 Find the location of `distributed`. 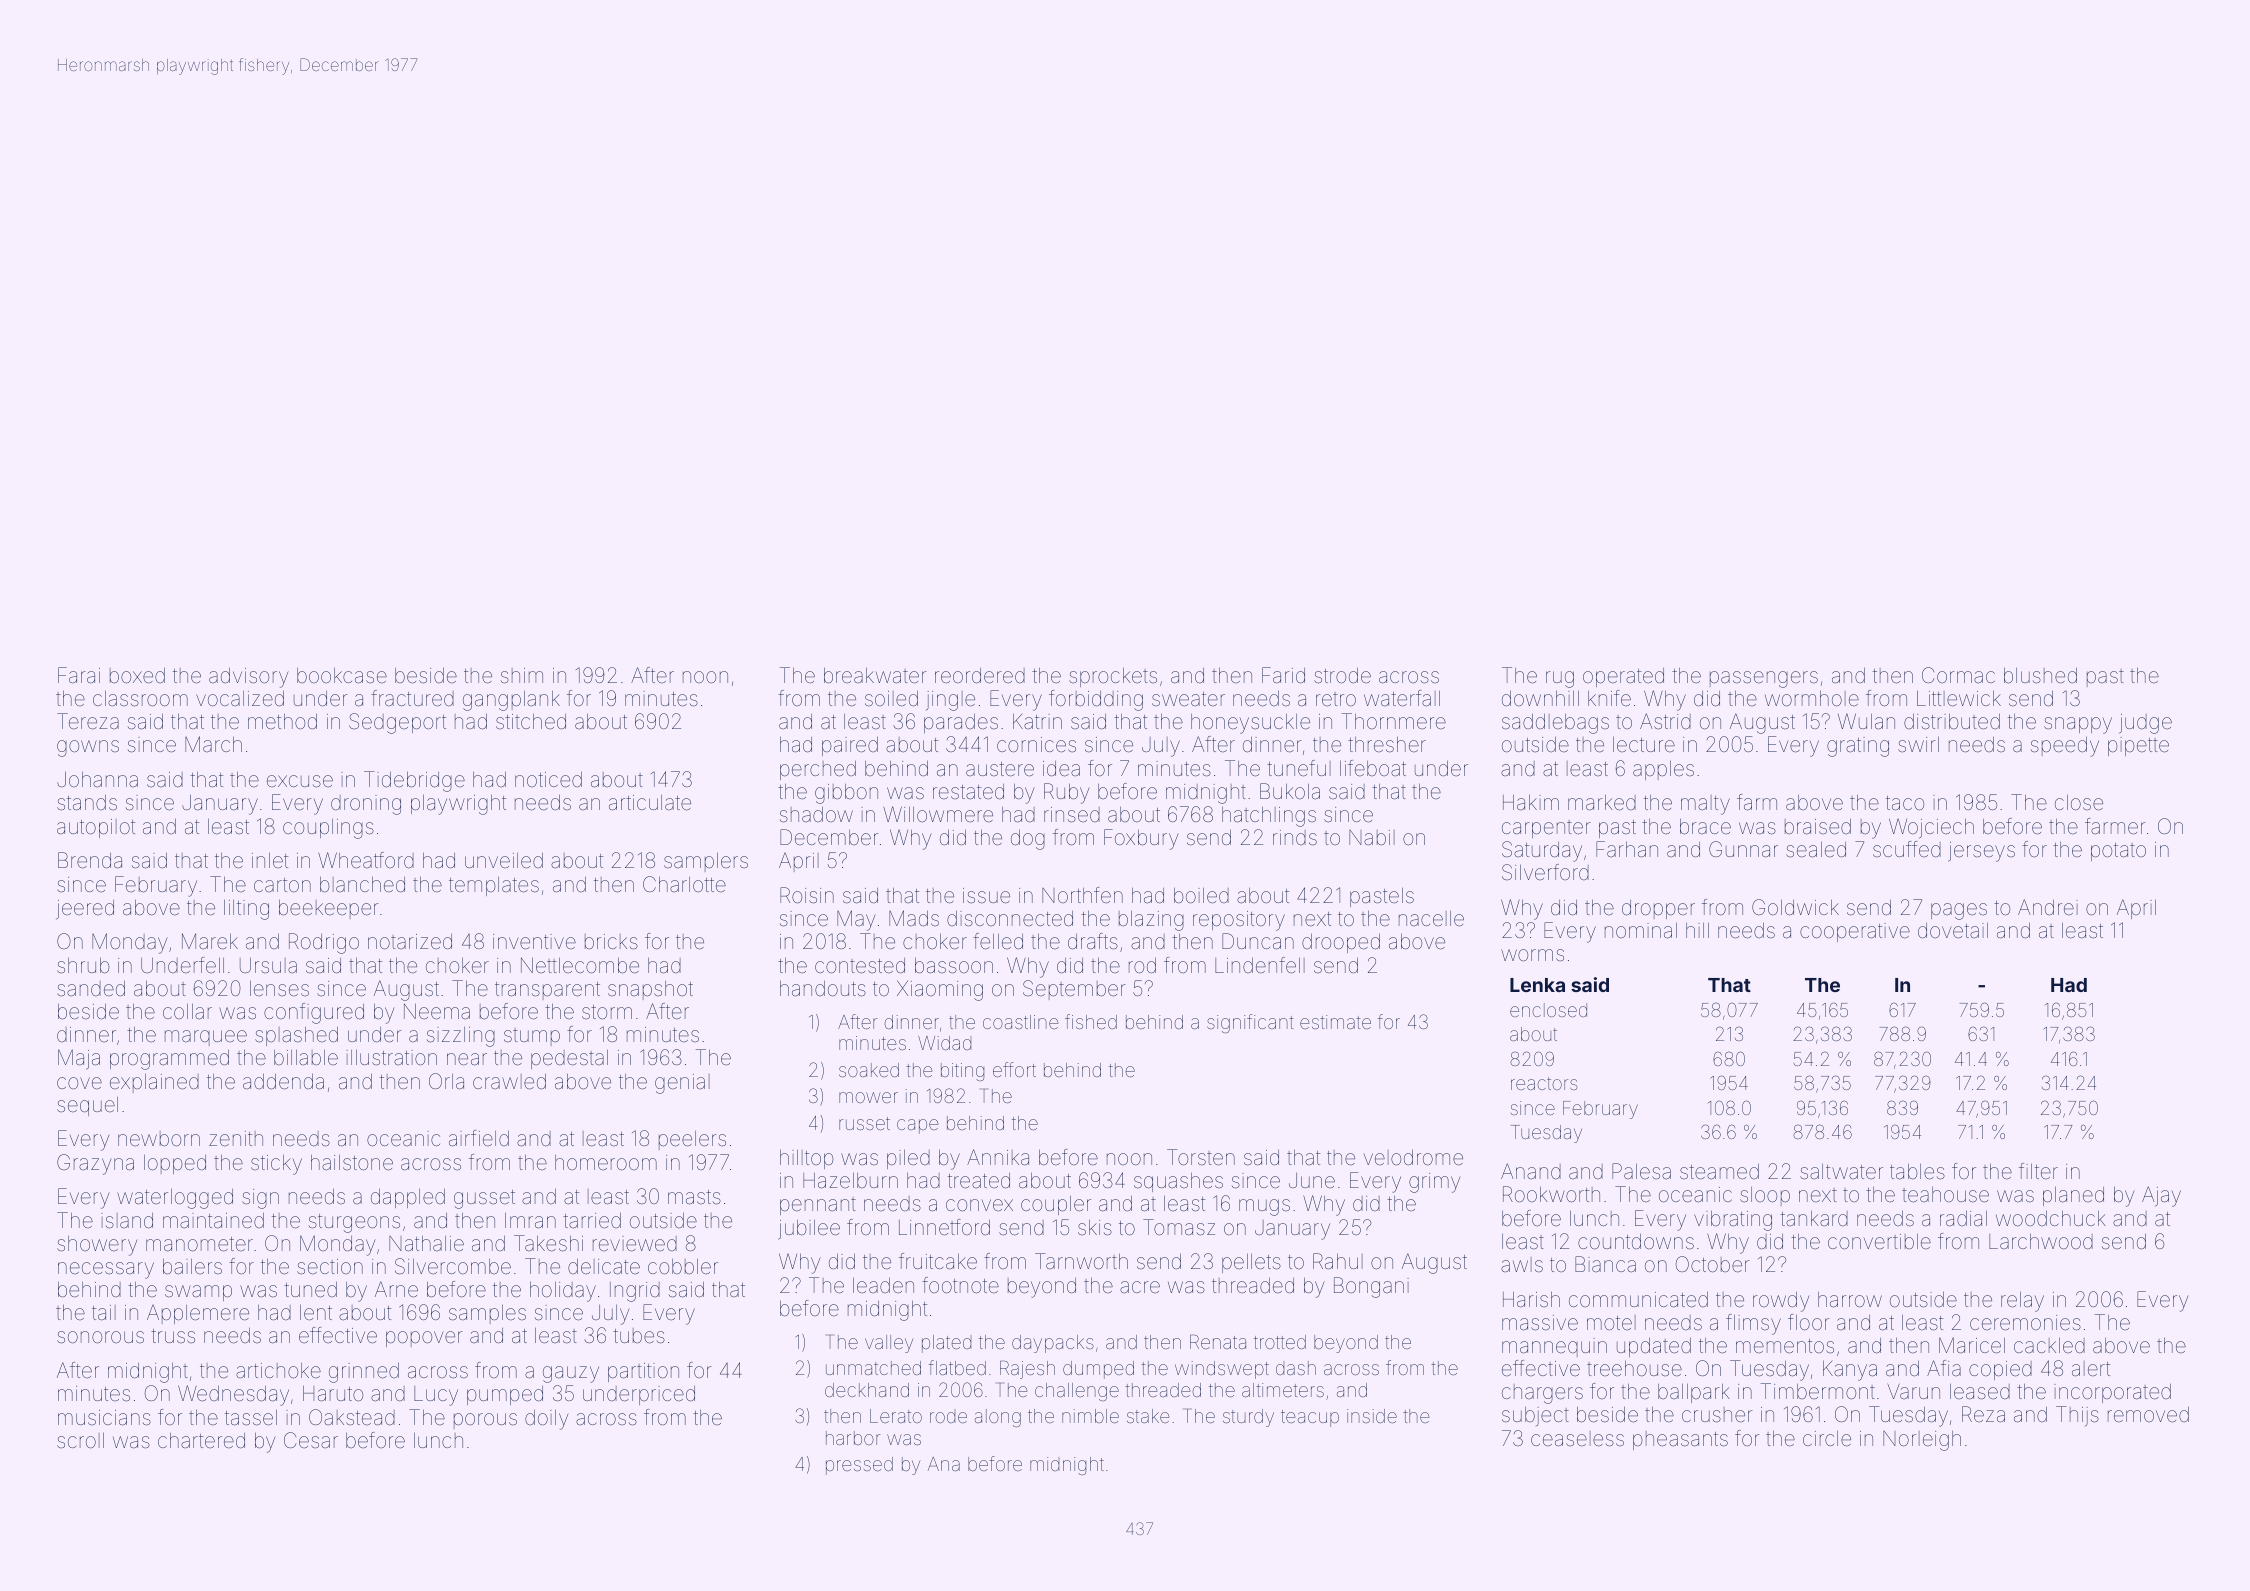

distributed is located at coordinates (1952, 721).
